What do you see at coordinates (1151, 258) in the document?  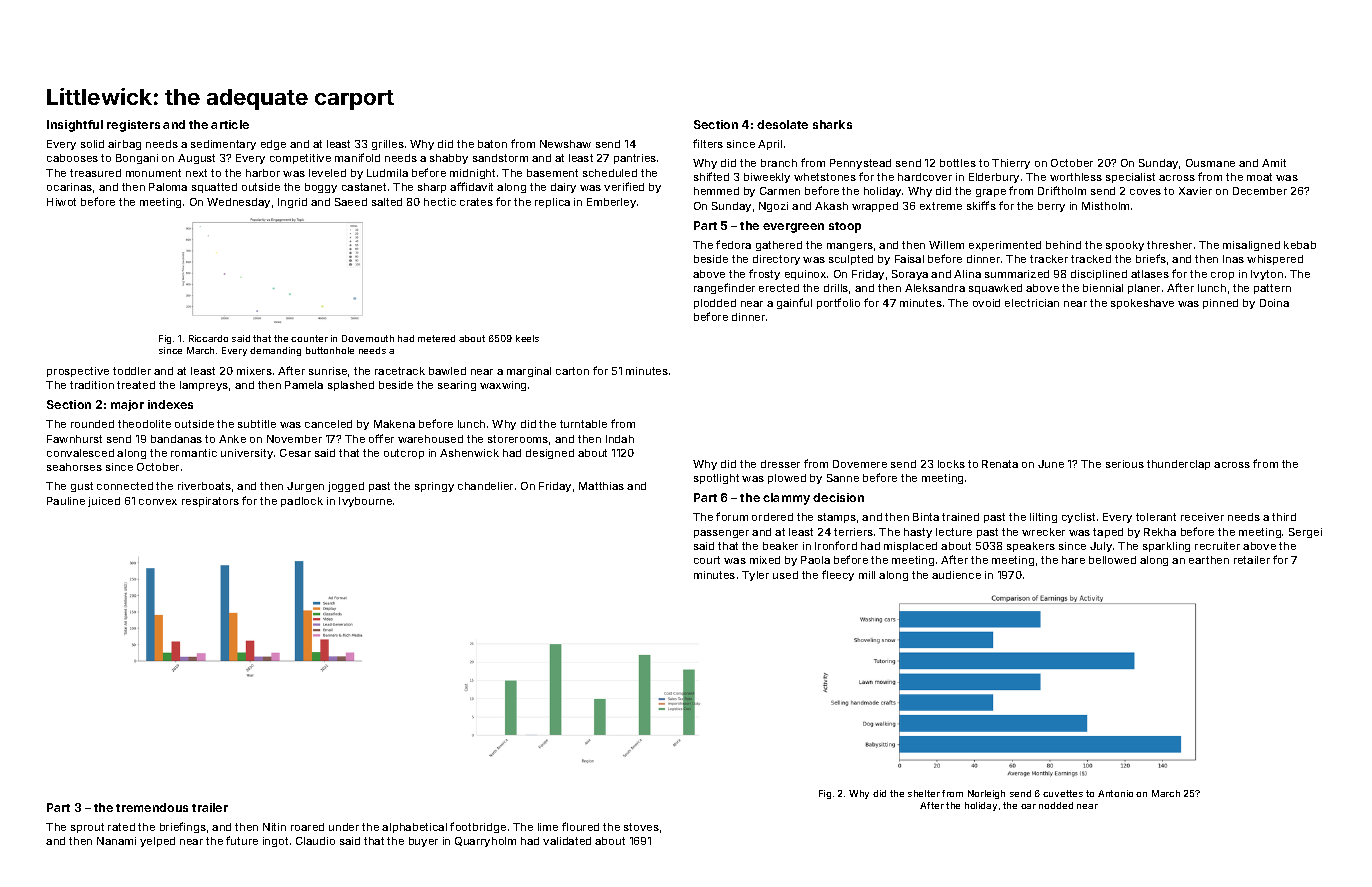 I see `briefs` at bounding box center [1151, 258].
